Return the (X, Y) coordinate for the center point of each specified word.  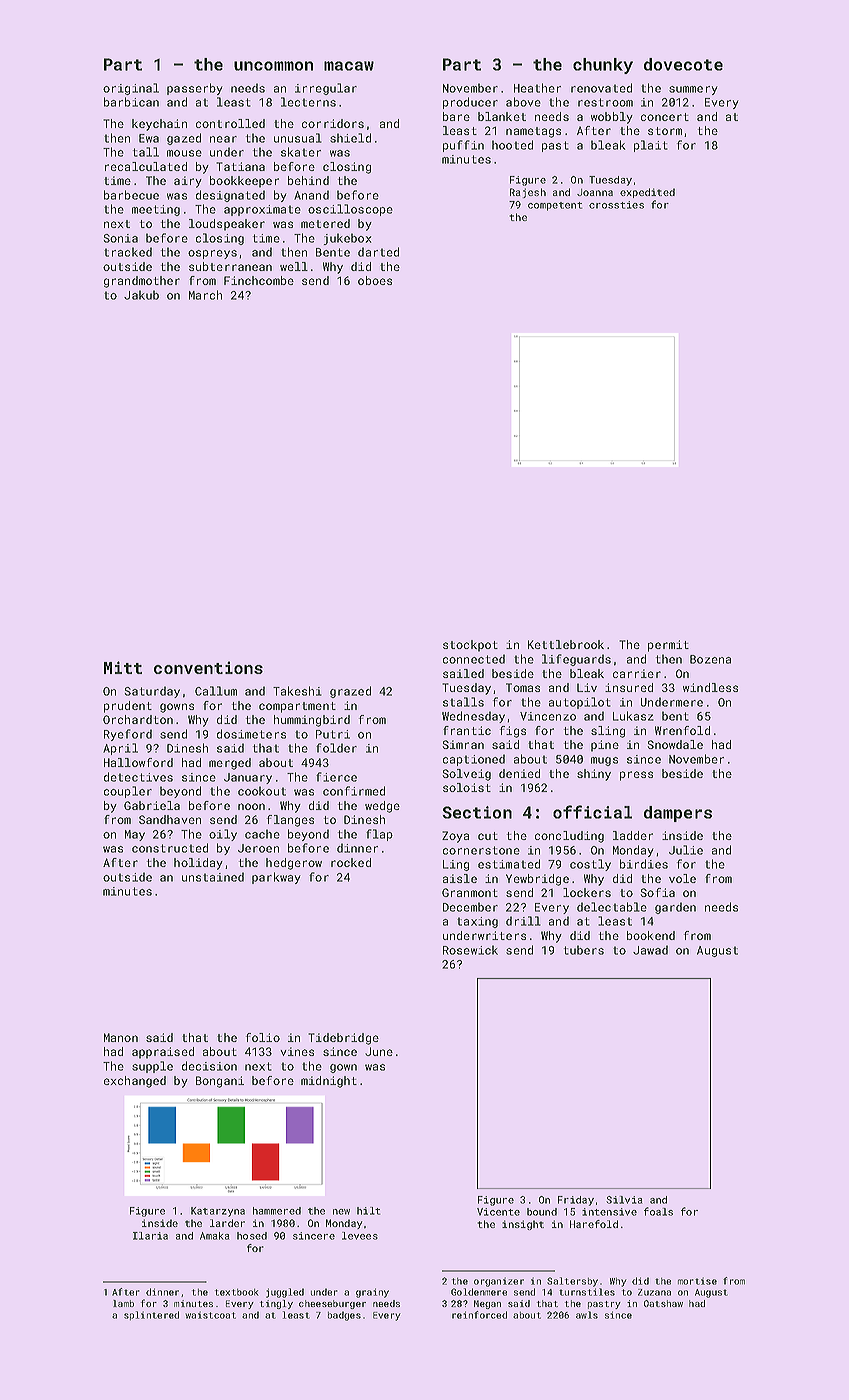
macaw (349, 66)
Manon (121, 1037)
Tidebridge (343, 1039)
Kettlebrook (566, 644)
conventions (208, 667)
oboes (375, 280)
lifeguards (576, 660)
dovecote (683, 64)
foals (658, 1211)
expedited (647, 193)
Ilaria (150, 1236)
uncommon (273, 66)
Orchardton (138, 719)
